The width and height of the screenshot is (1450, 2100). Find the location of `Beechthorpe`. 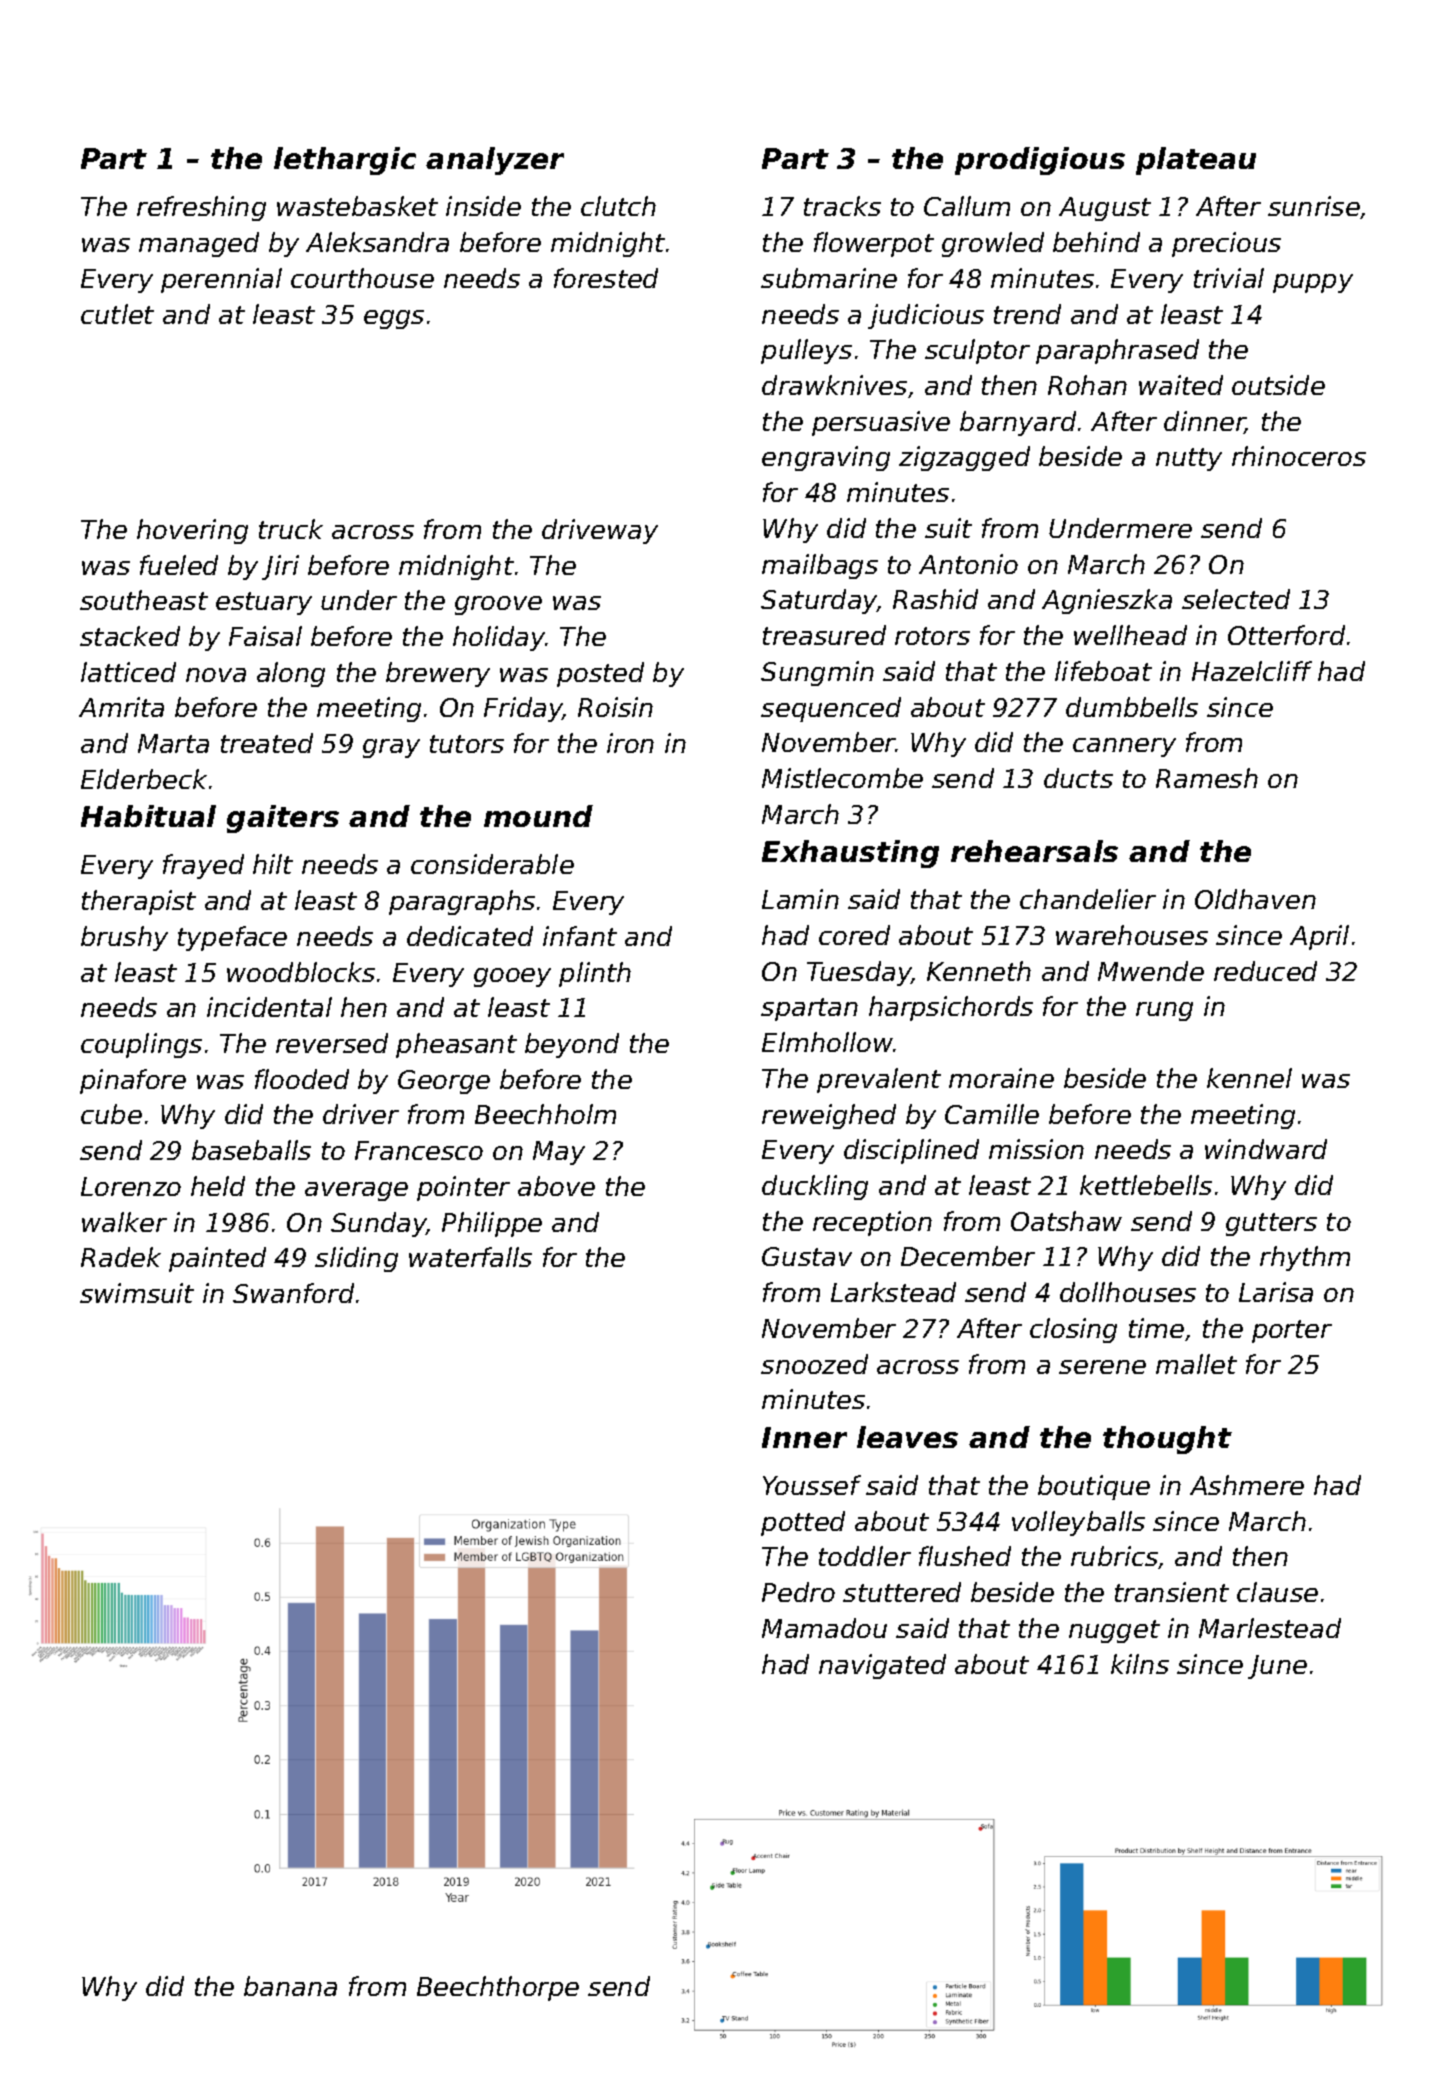

Beechthorpe is located at coordinates (498, 1988).
